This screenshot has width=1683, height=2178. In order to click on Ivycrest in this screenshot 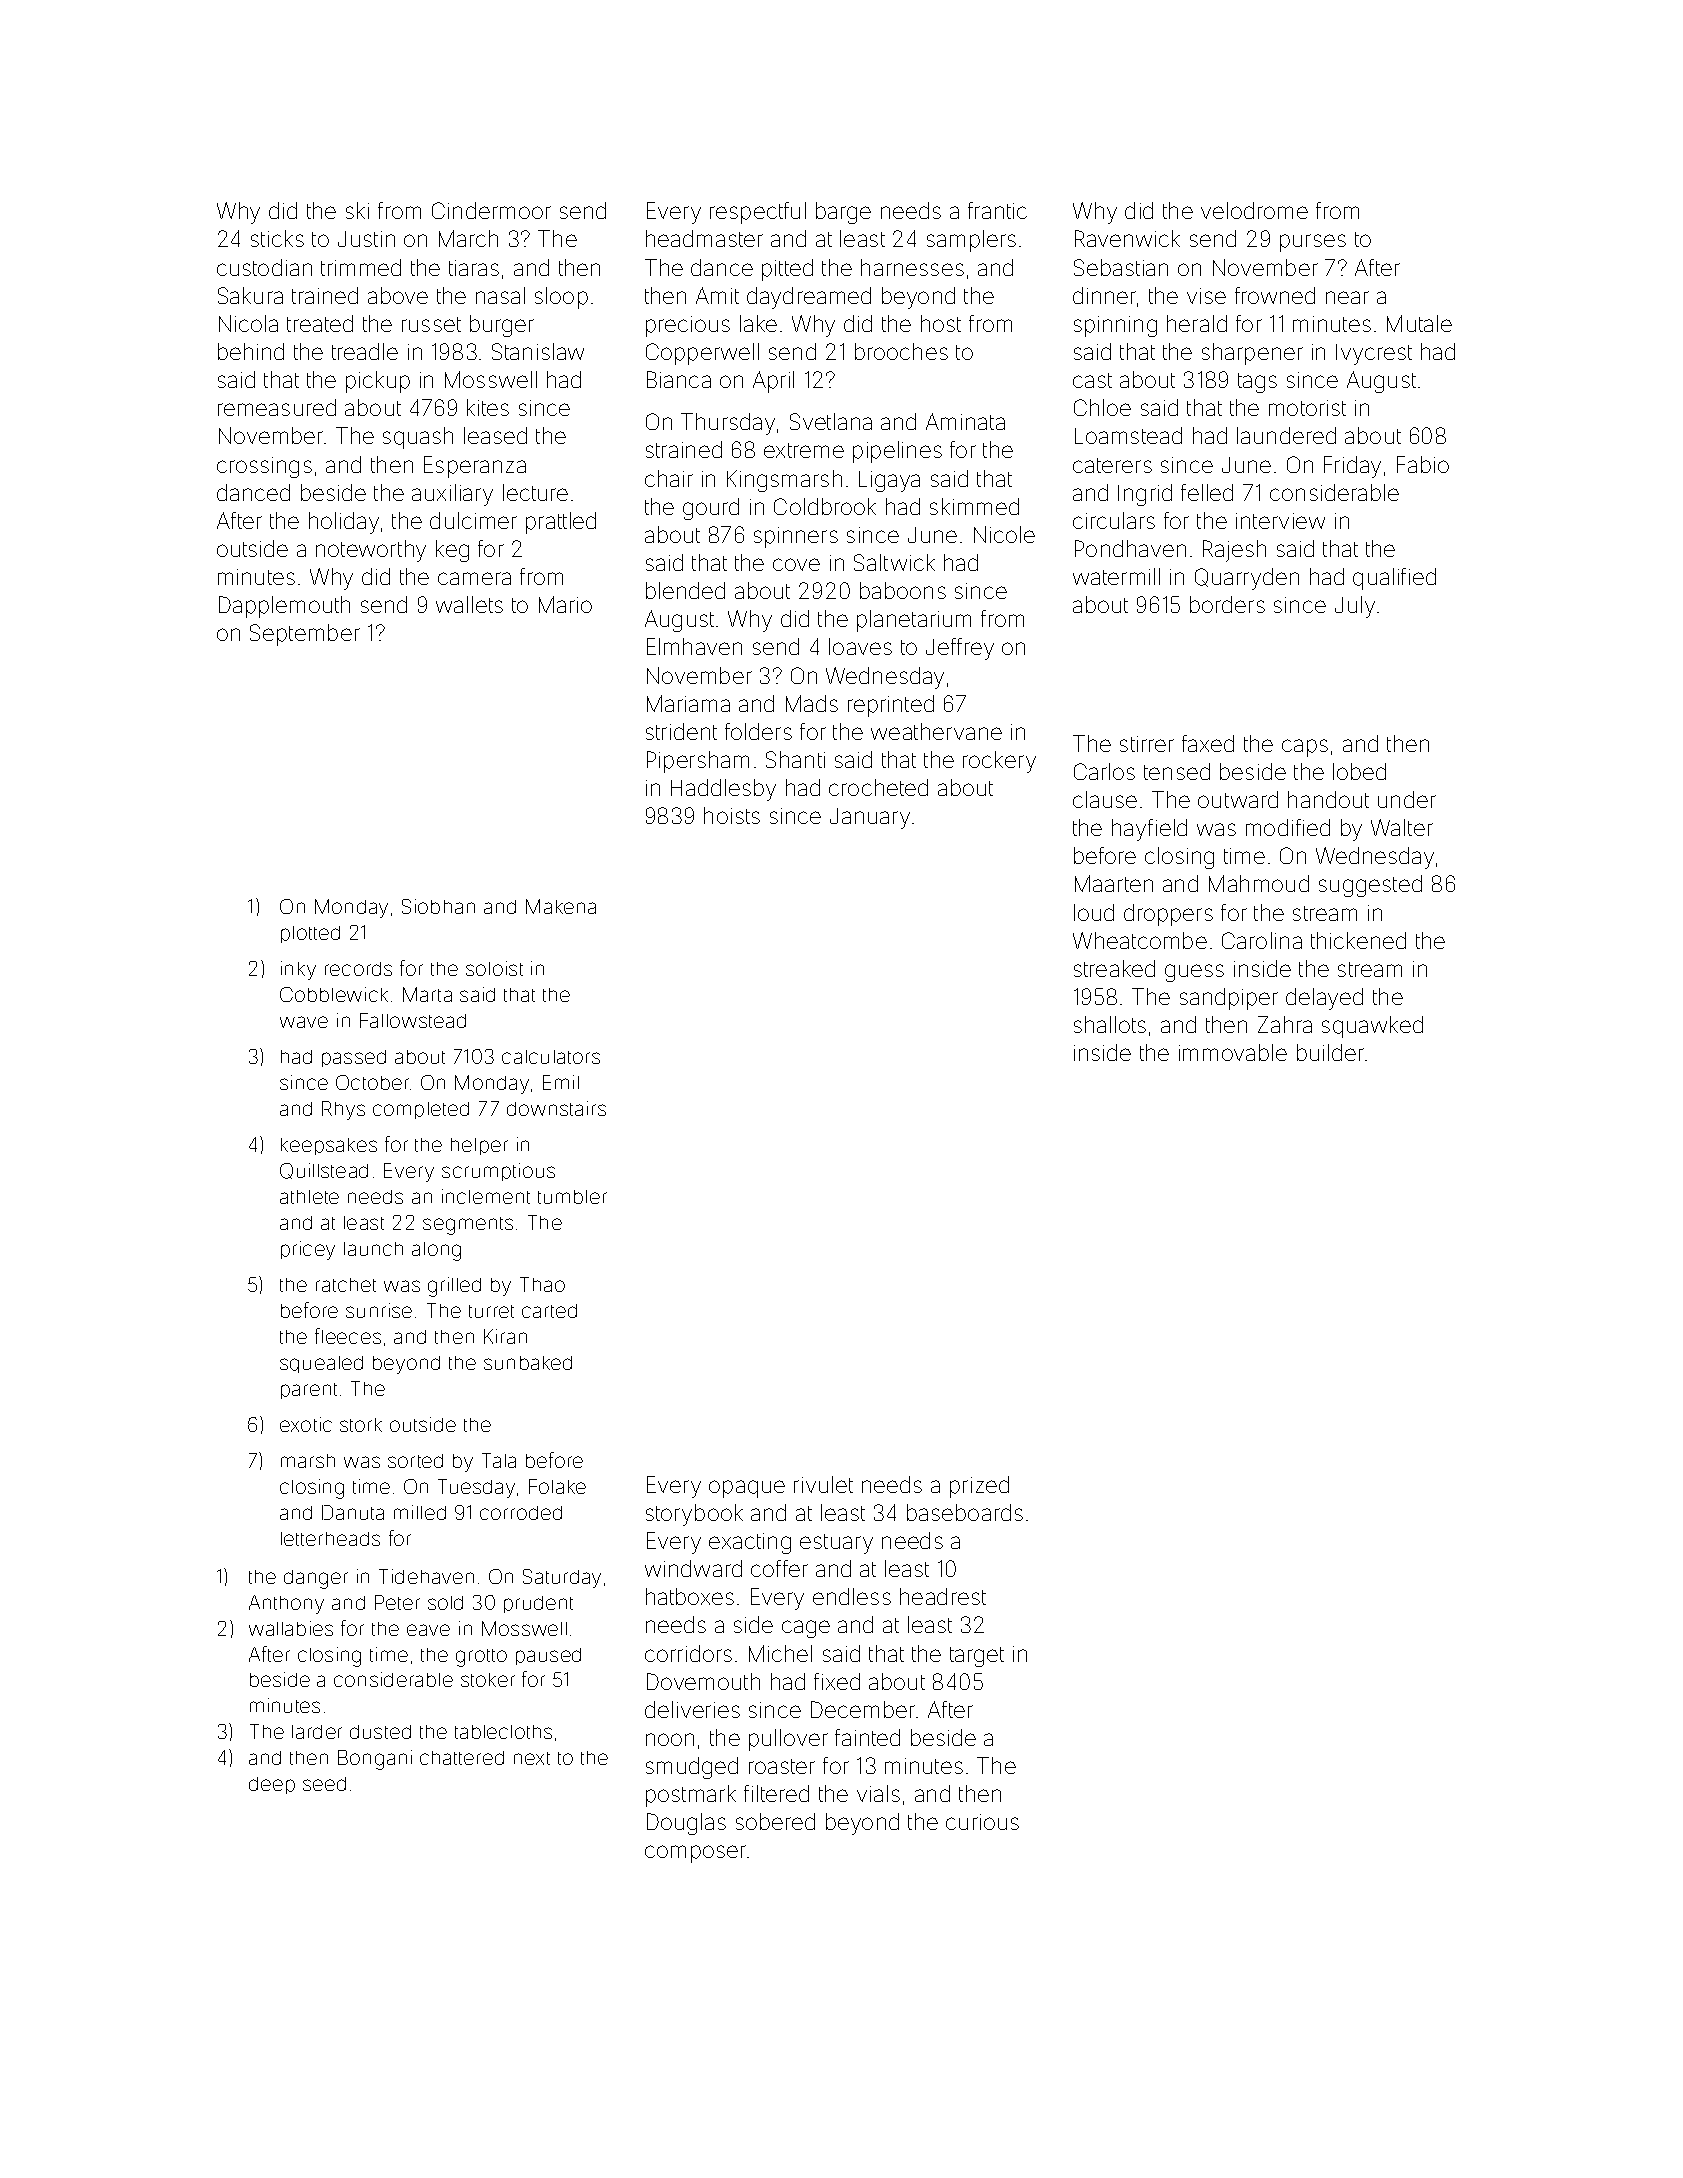, I will do `click(1374, 354)`.
